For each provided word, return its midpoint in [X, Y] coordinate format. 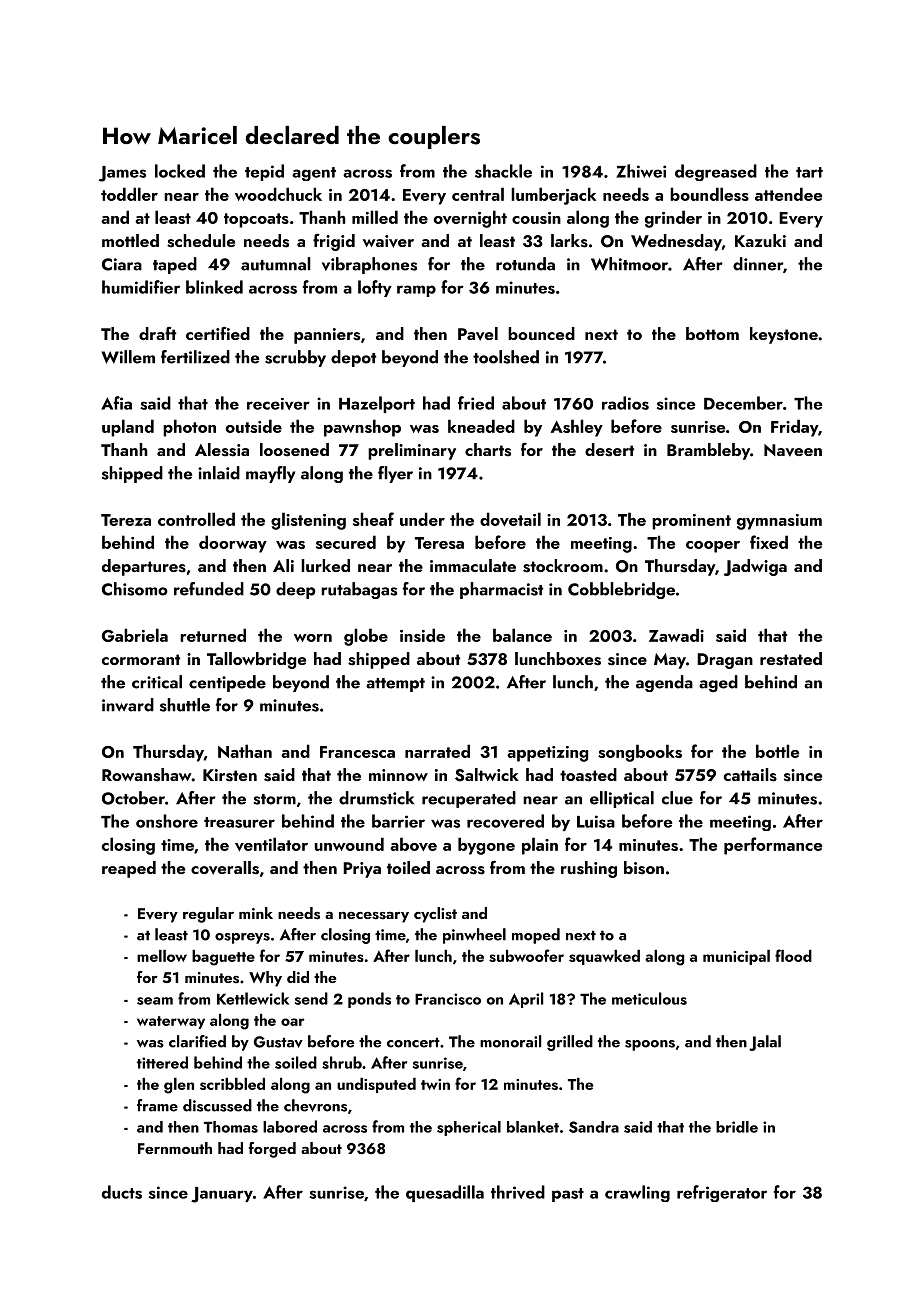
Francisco [448, 999]
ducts [122, 1192]
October [133, 798]
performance [773, 846]
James [122, 174]
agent [314, 174]
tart [809, 172]
